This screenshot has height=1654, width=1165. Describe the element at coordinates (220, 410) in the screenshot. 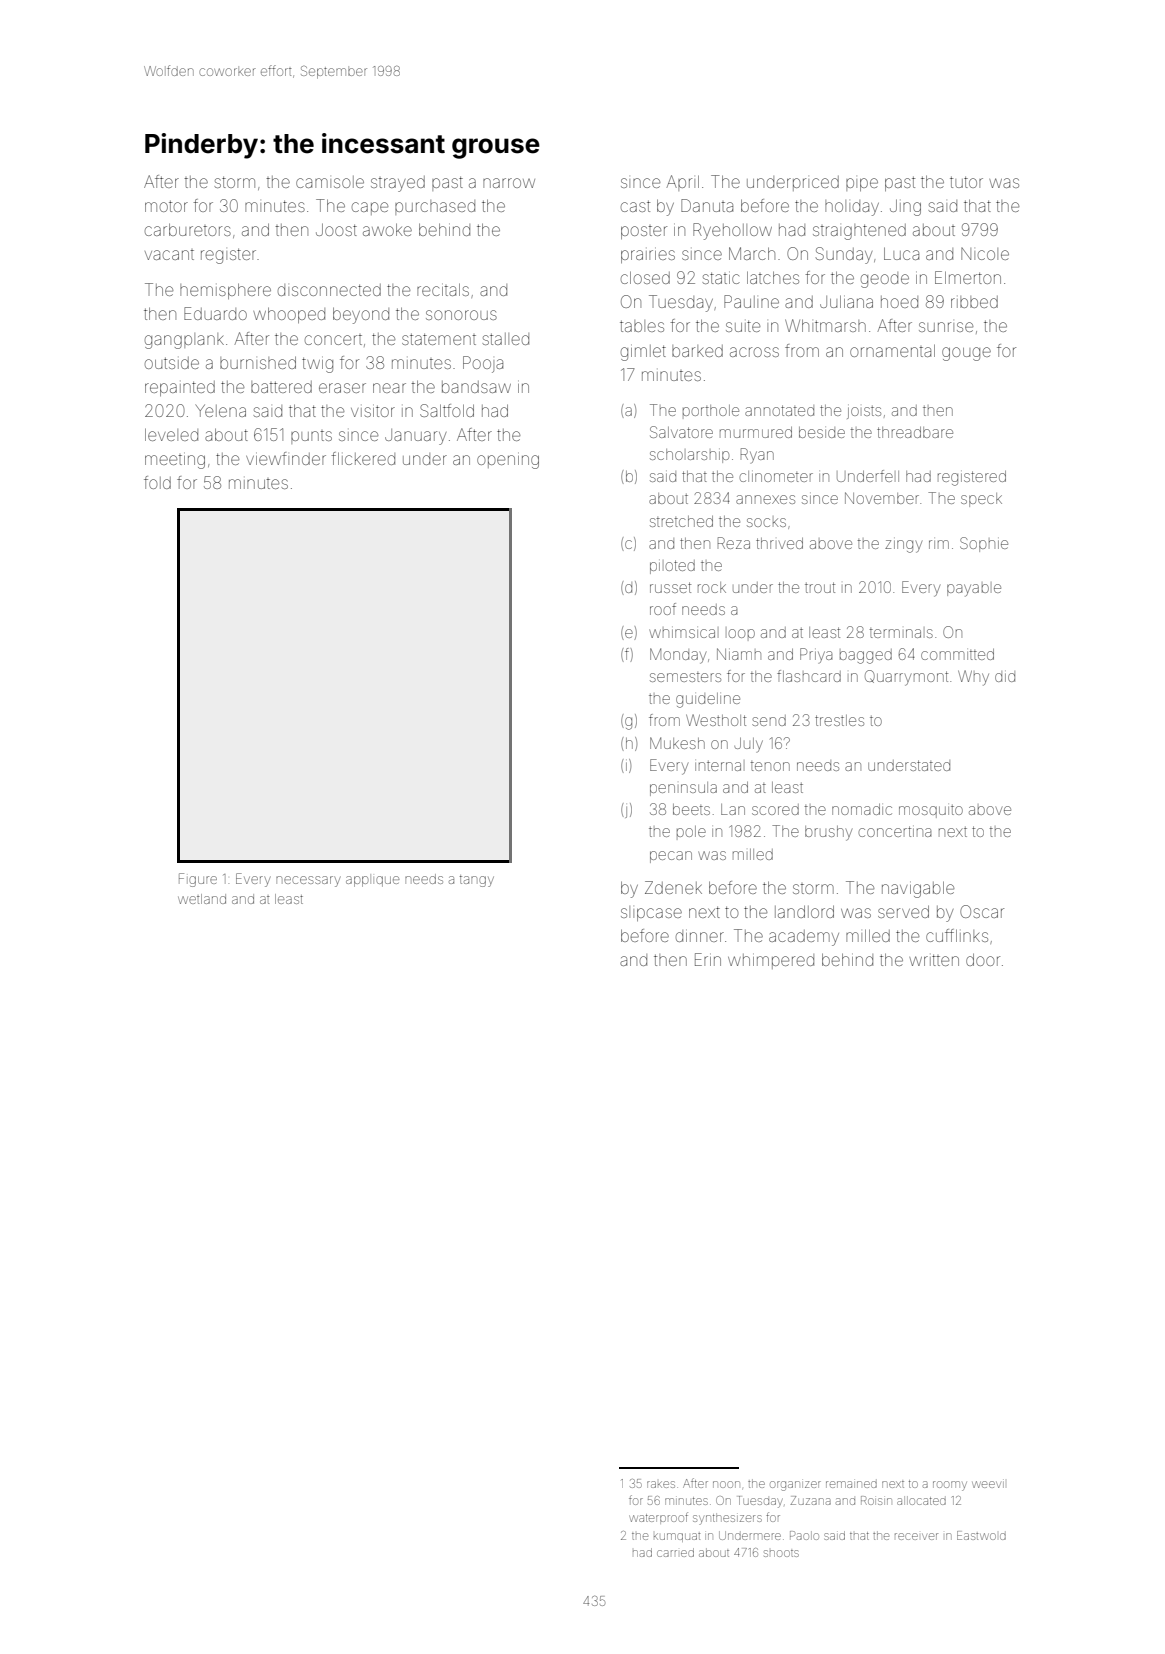

I see `Yelena` at that location.
